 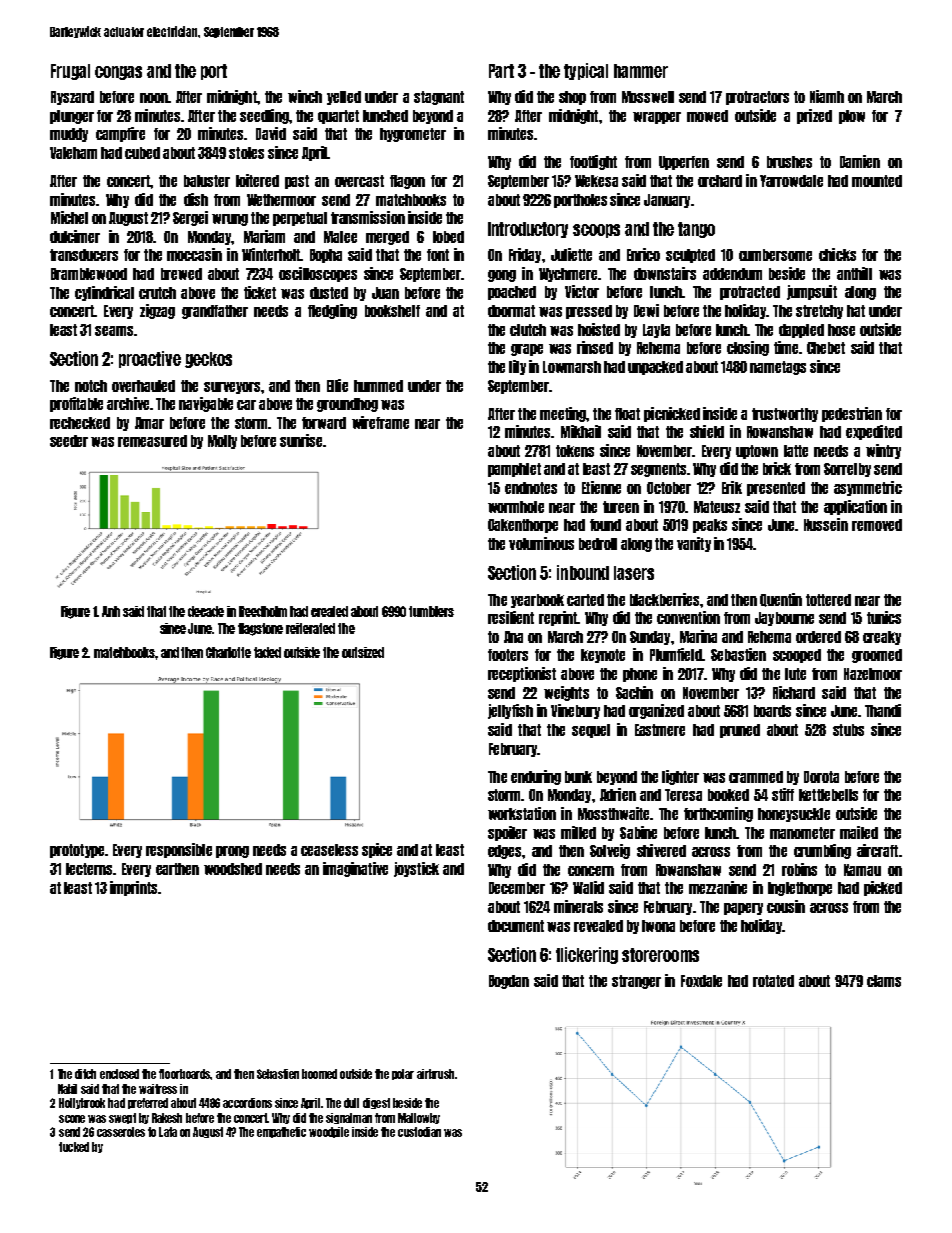 What do you see at coordinates (873, 674) in the screenshot?
I see `Hazelmoor` at bounding box center [873, 674].
